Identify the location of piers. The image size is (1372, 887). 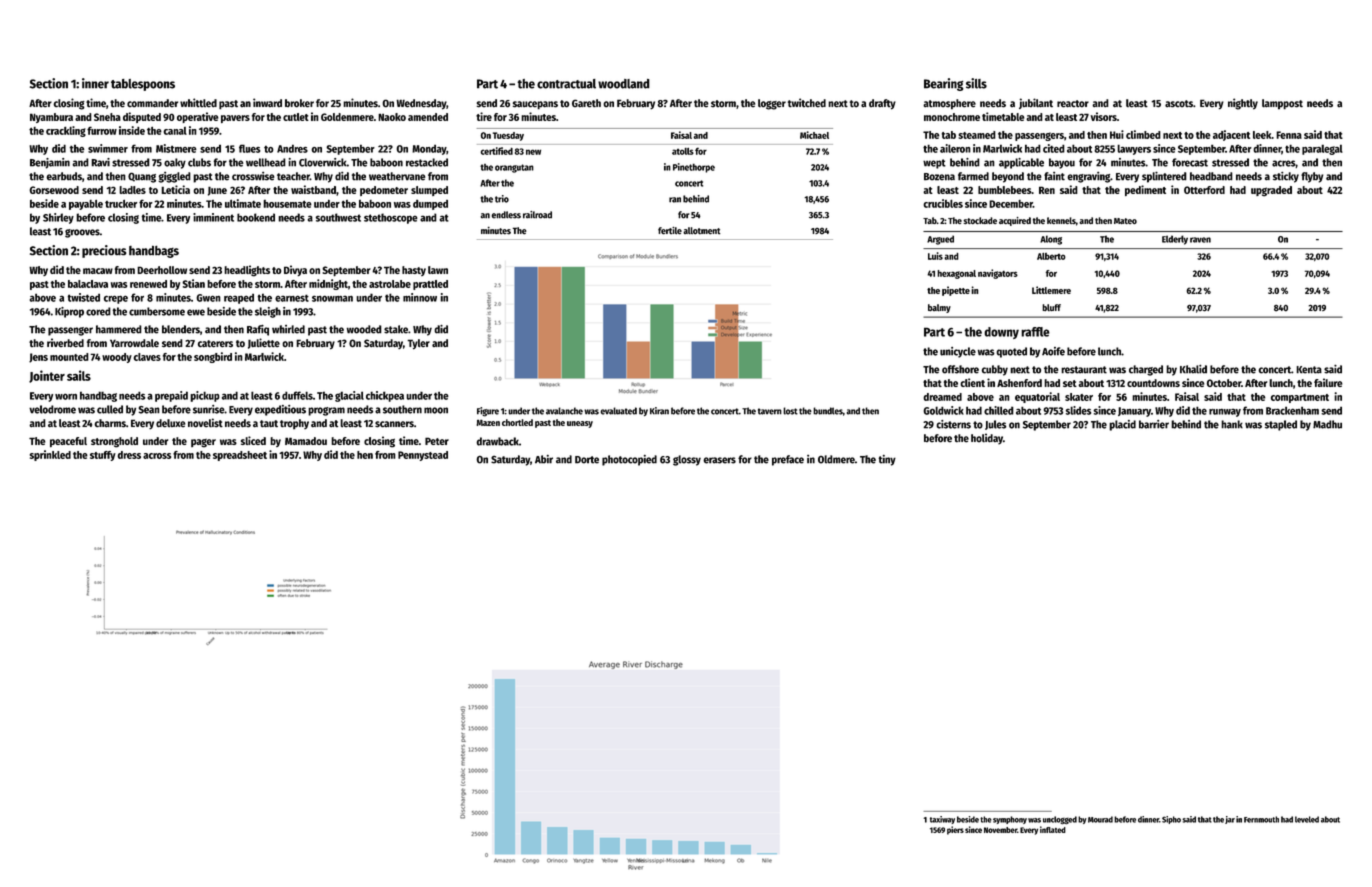
(955, 830).
